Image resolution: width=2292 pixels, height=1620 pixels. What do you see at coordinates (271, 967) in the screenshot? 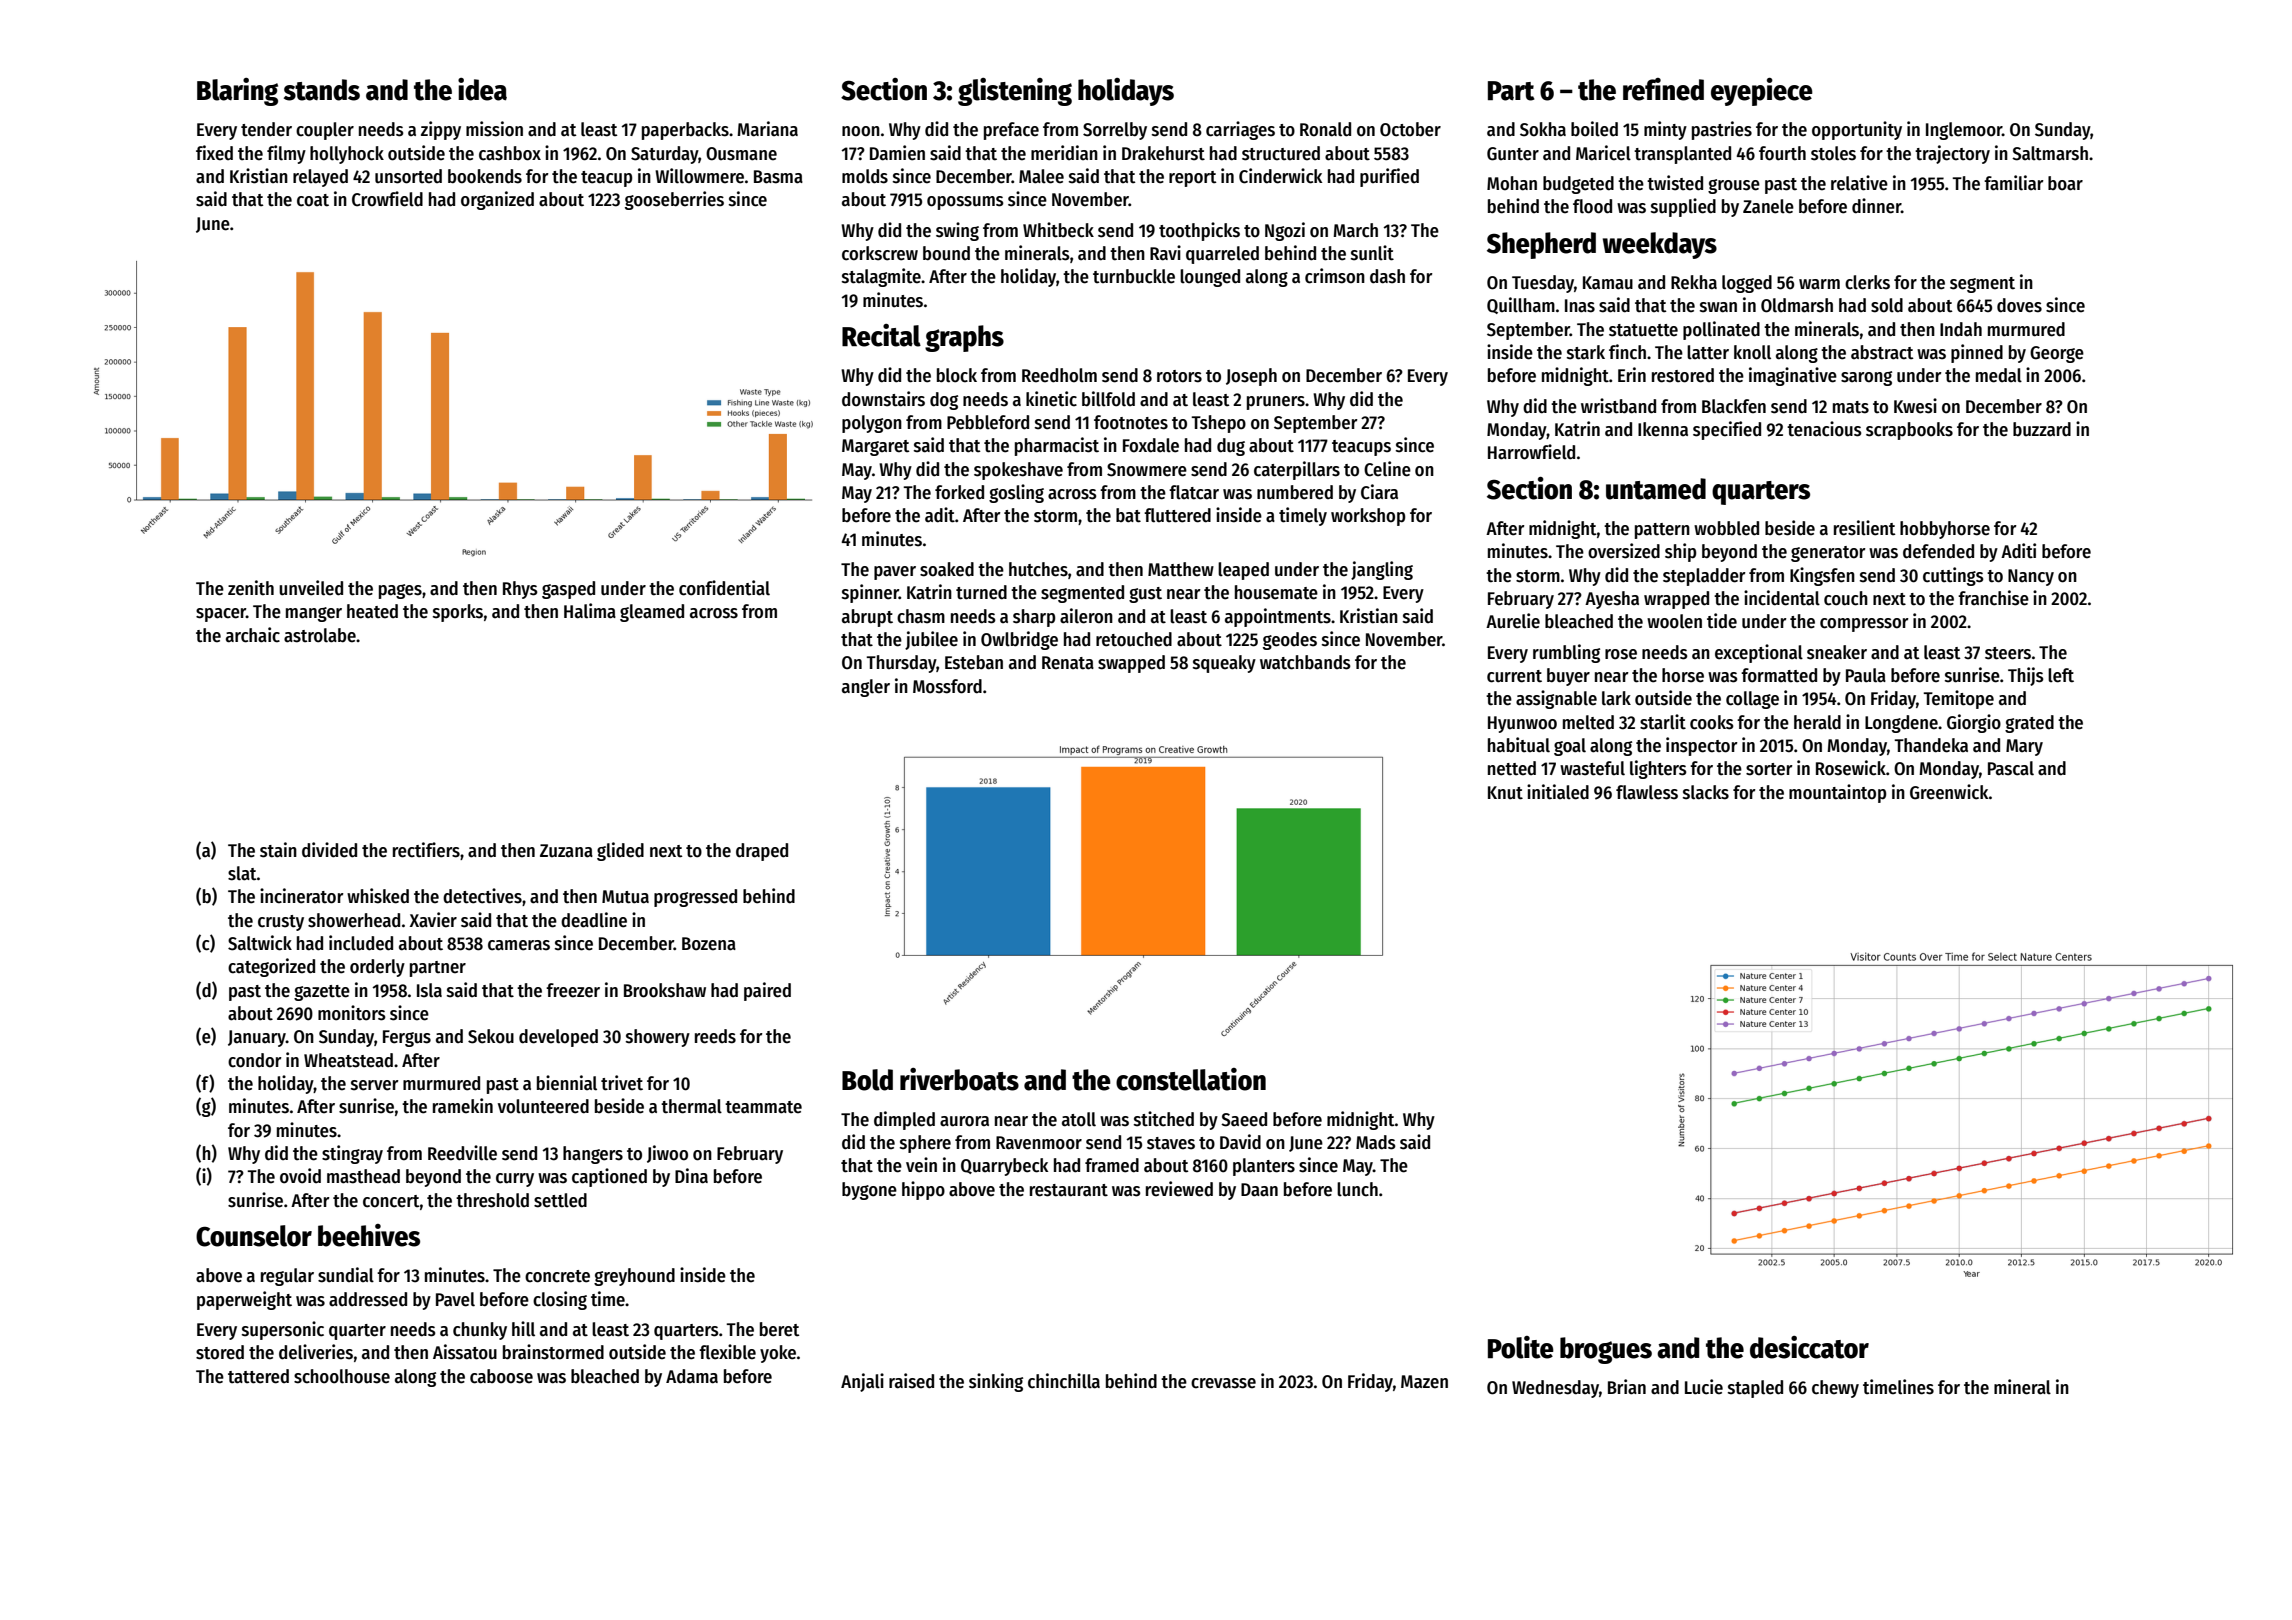
I see `categorized` at bounding box center [271, 967].
